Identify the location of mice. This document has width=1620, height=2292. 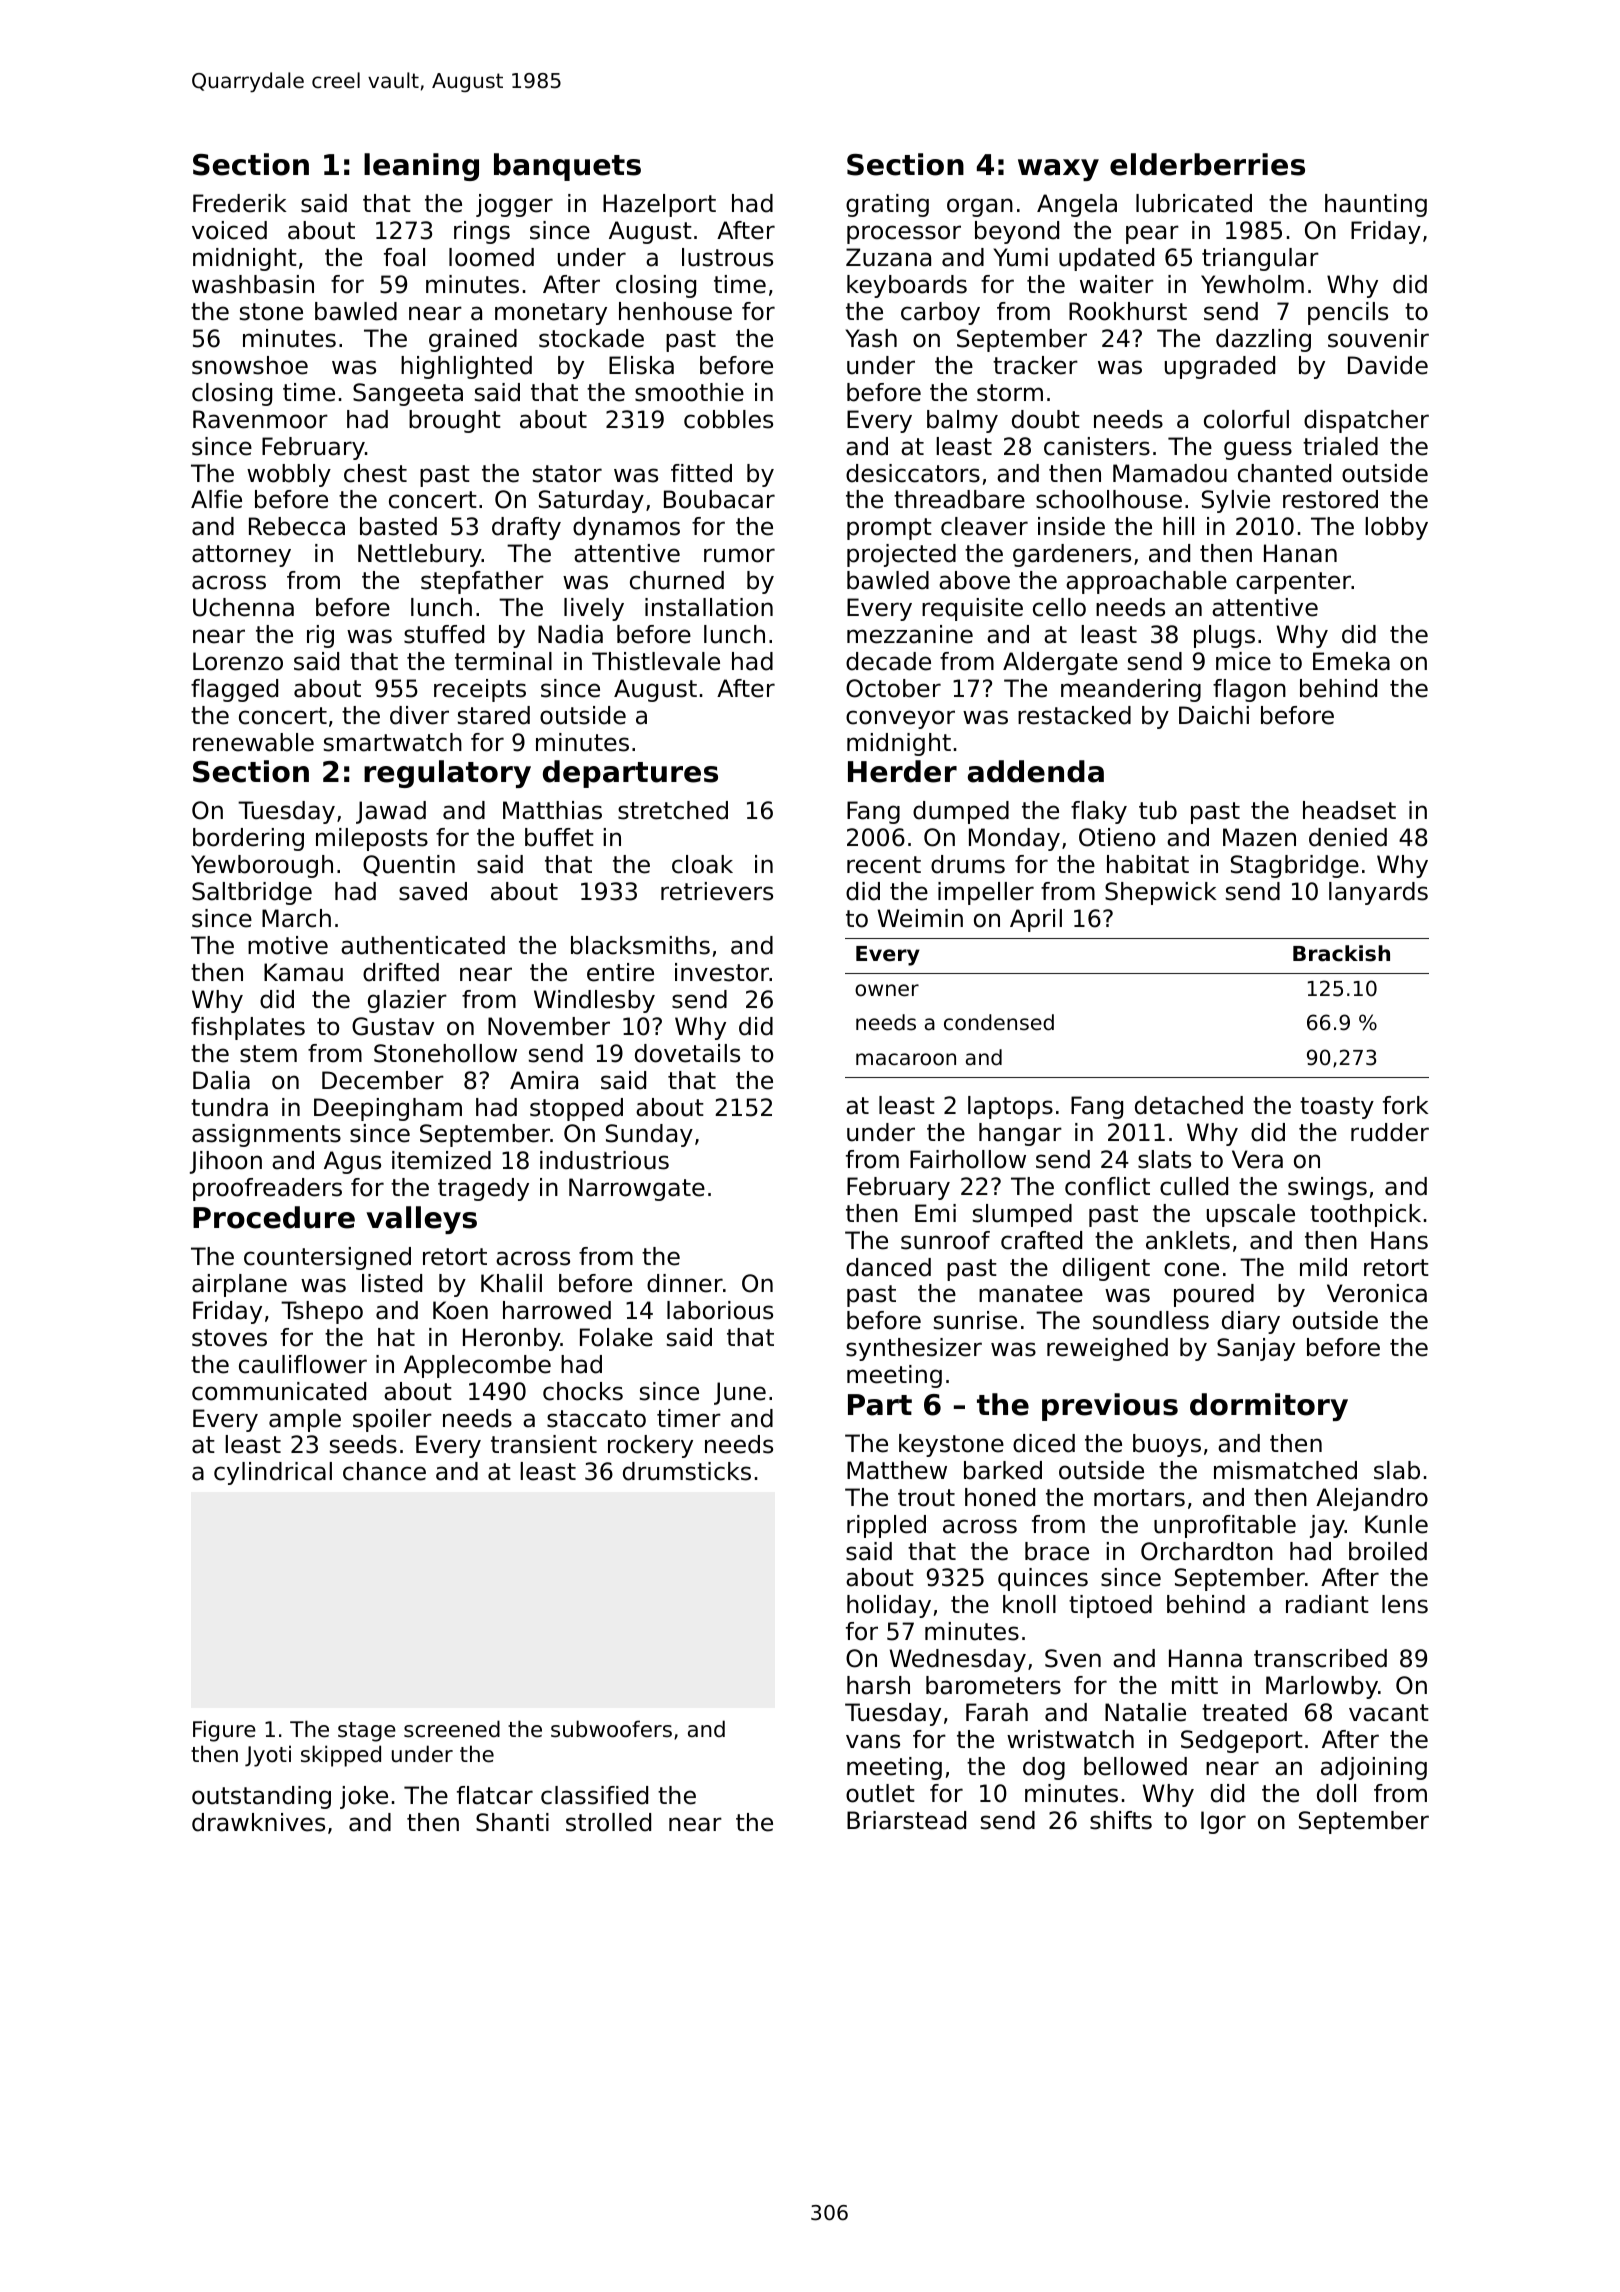
(1243, 661).
